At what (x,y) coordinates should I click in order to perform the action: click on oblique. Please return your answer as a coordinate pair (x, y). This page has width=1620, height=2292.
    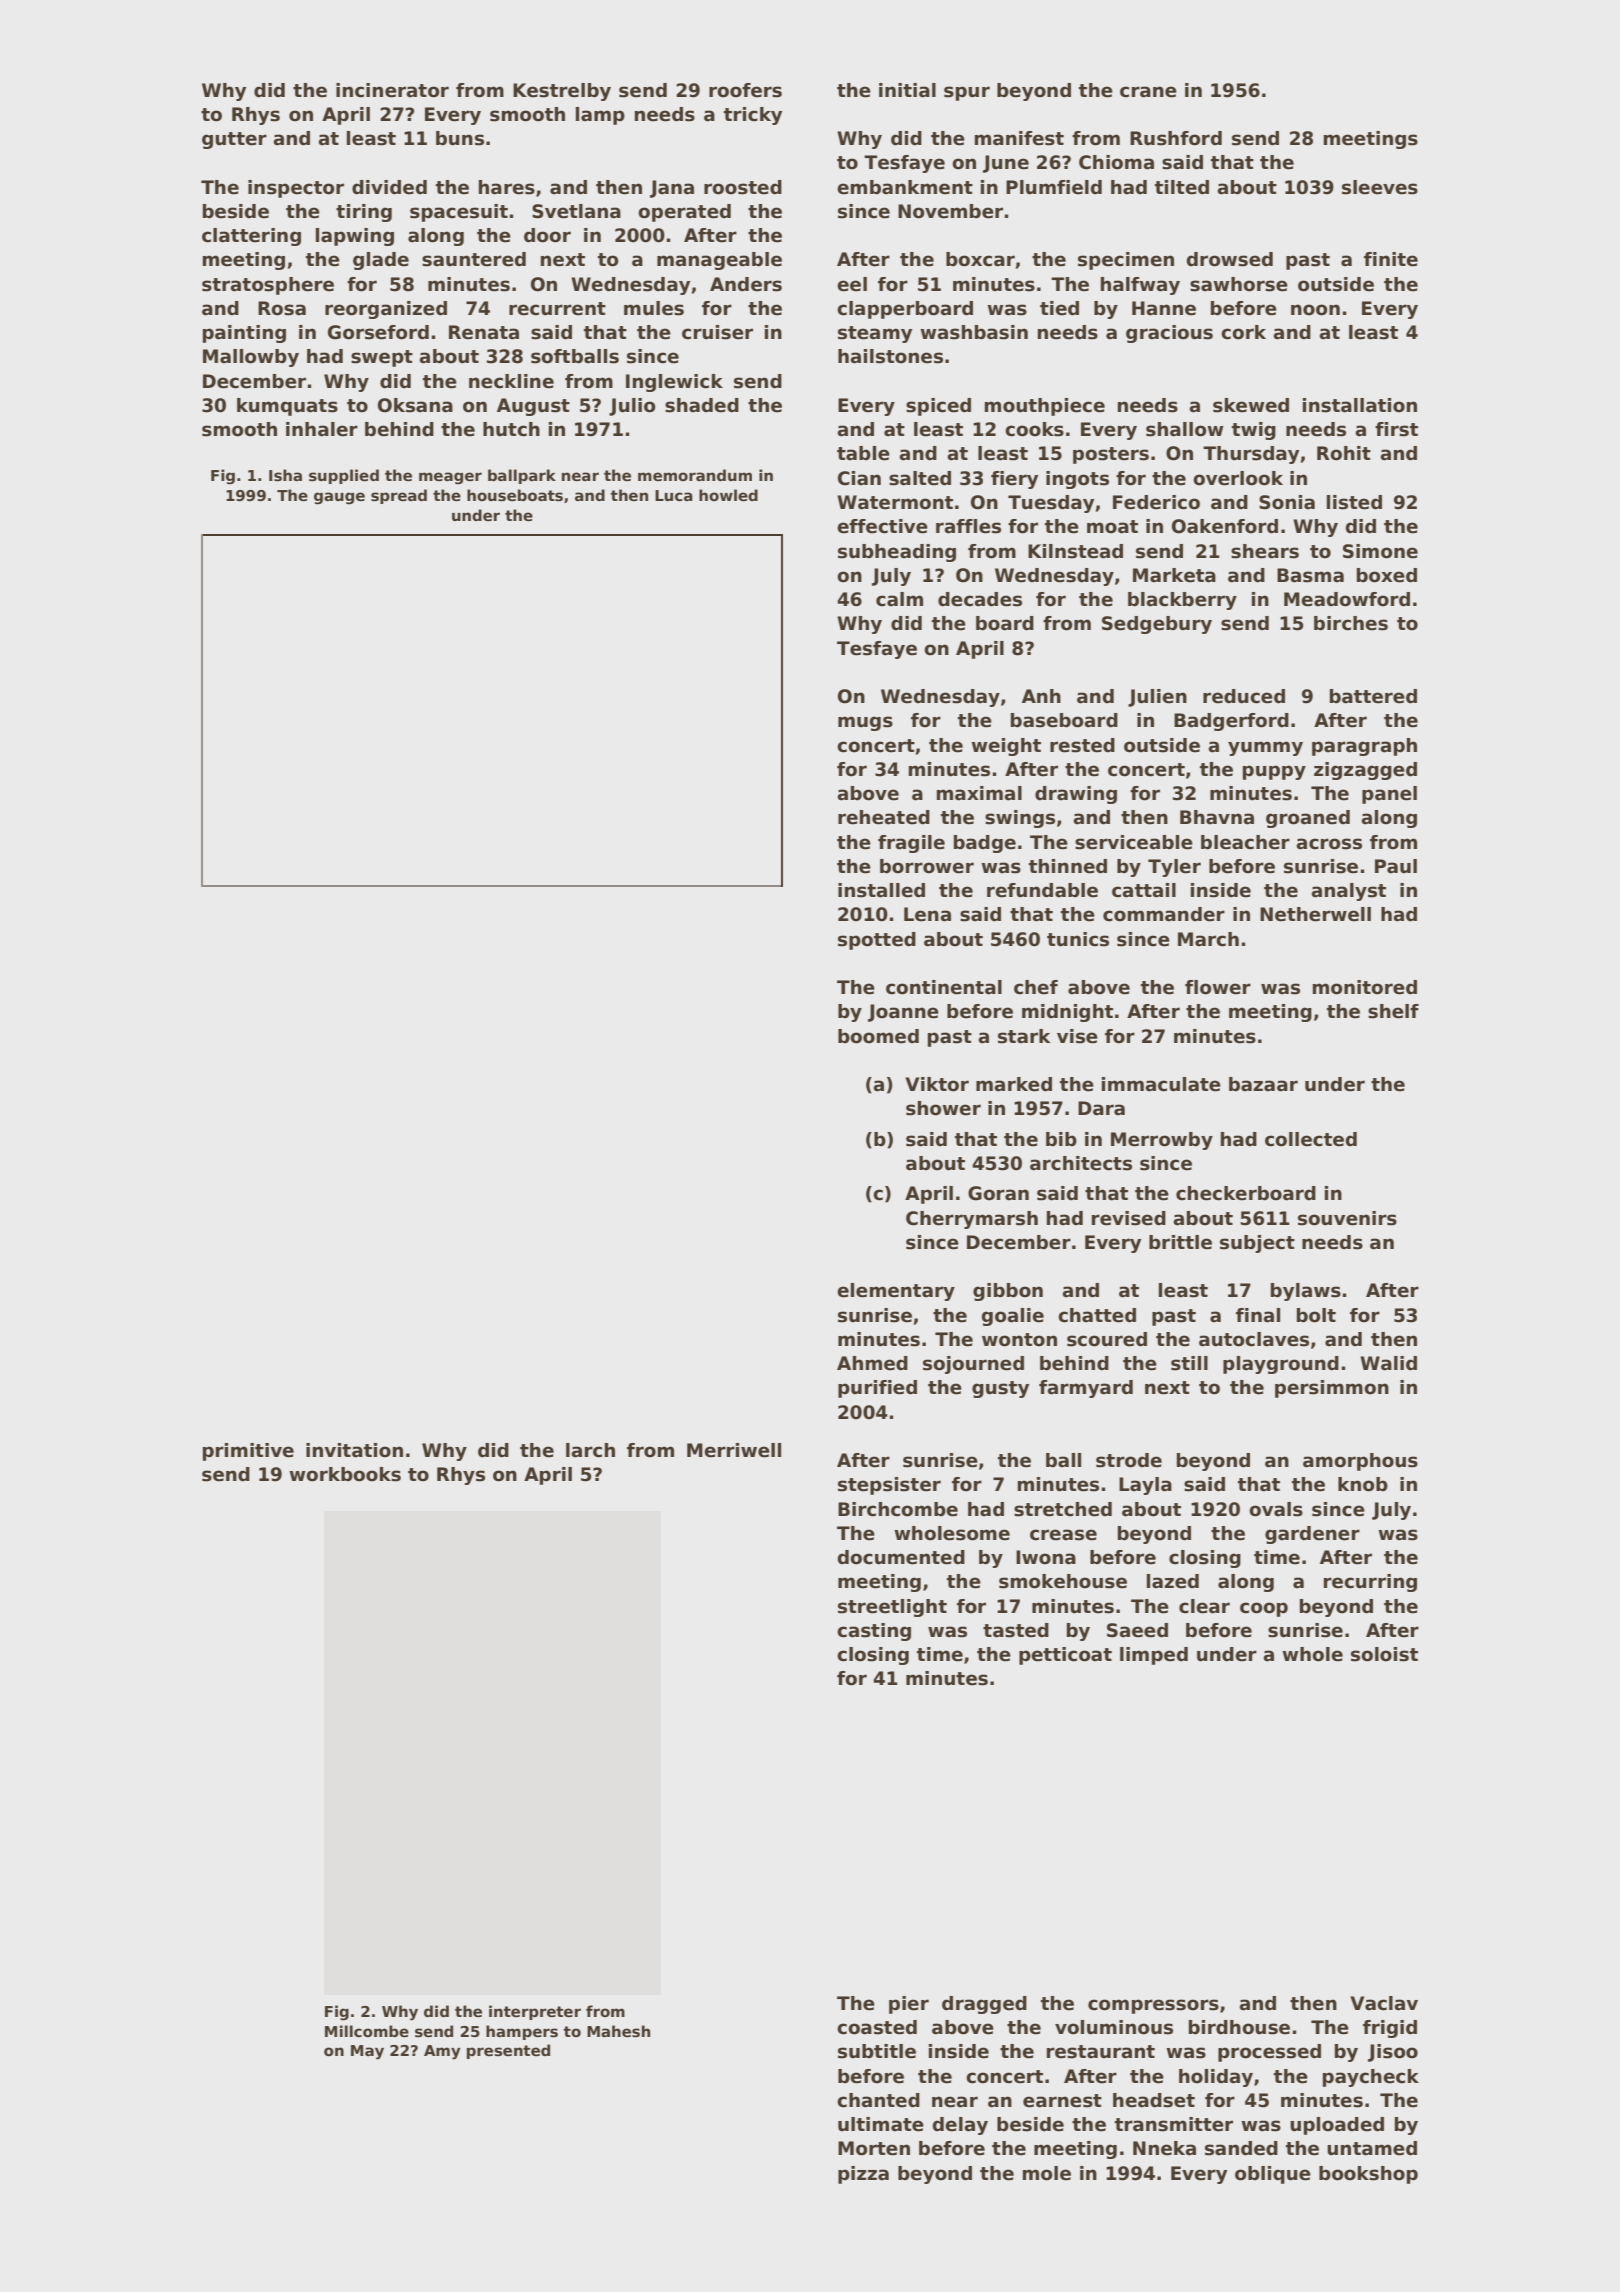
    Looking at the image, I should click on (1273, 2175).
